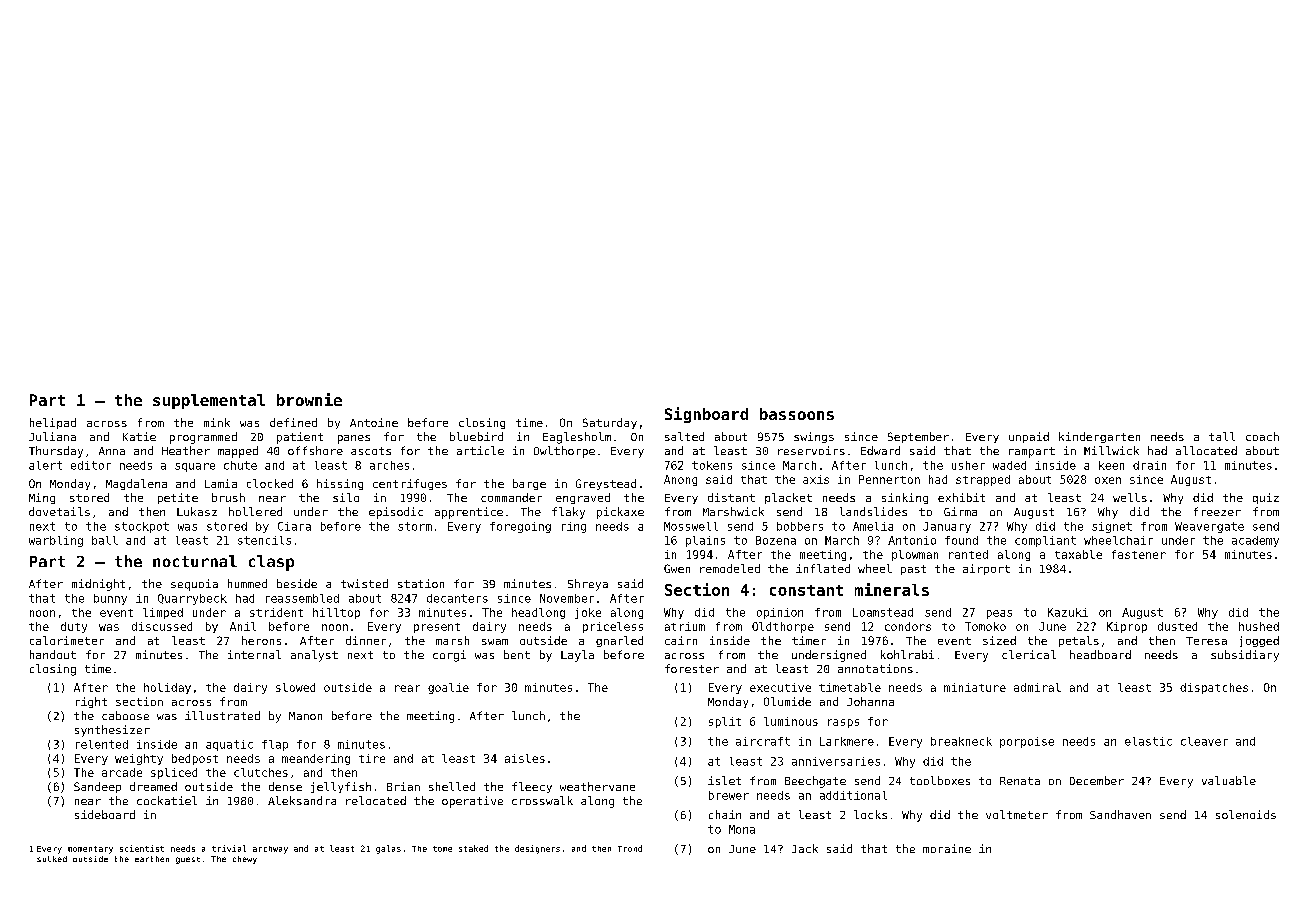  I want to click on Layla, so click(577, 656).
